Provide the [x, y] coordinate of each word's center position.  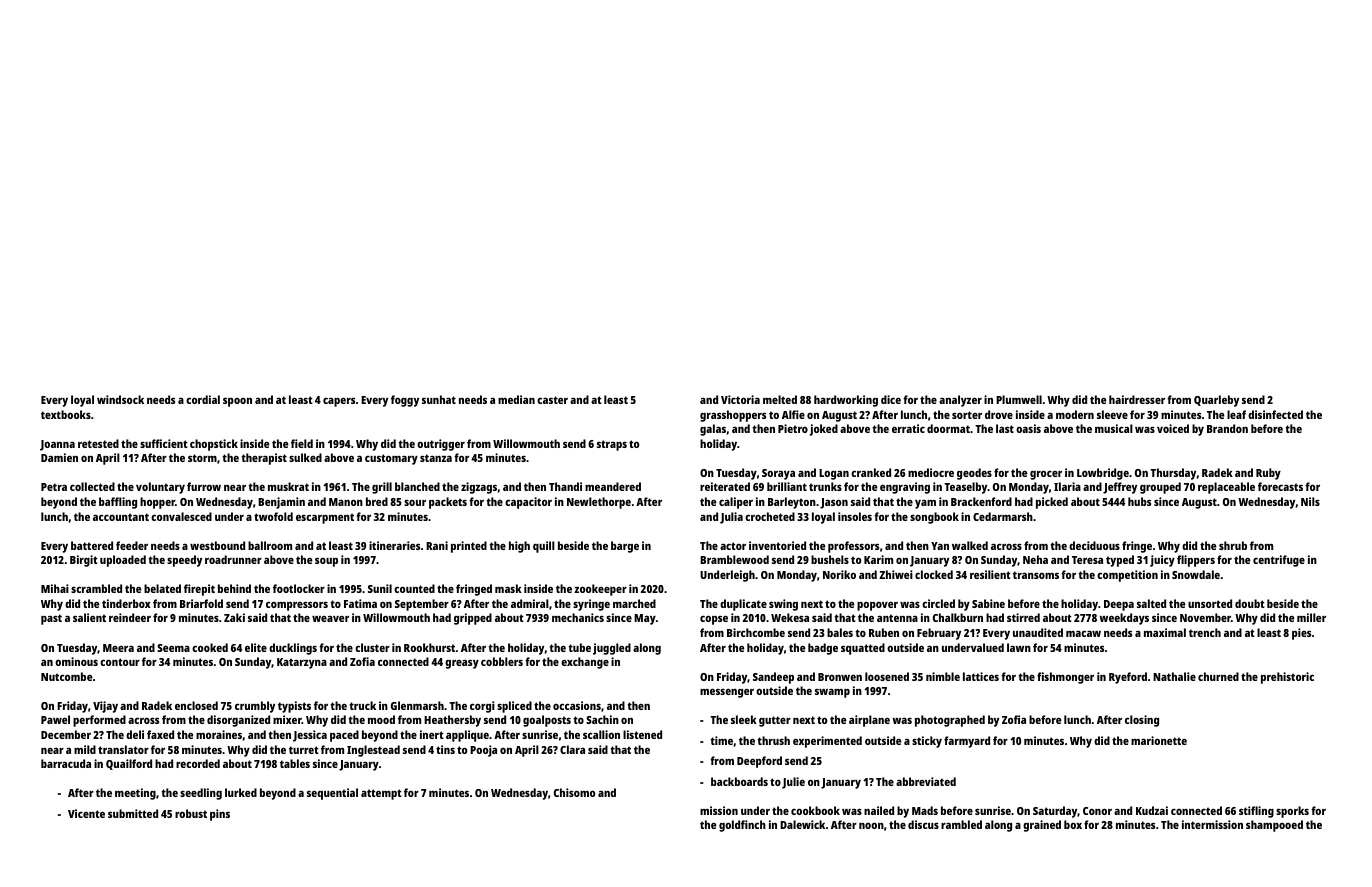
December [66, 734]
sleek [744, 719]
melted [780, 399]
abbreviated [926, 781]
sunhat [439, 399]
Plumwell [1019, 399]
